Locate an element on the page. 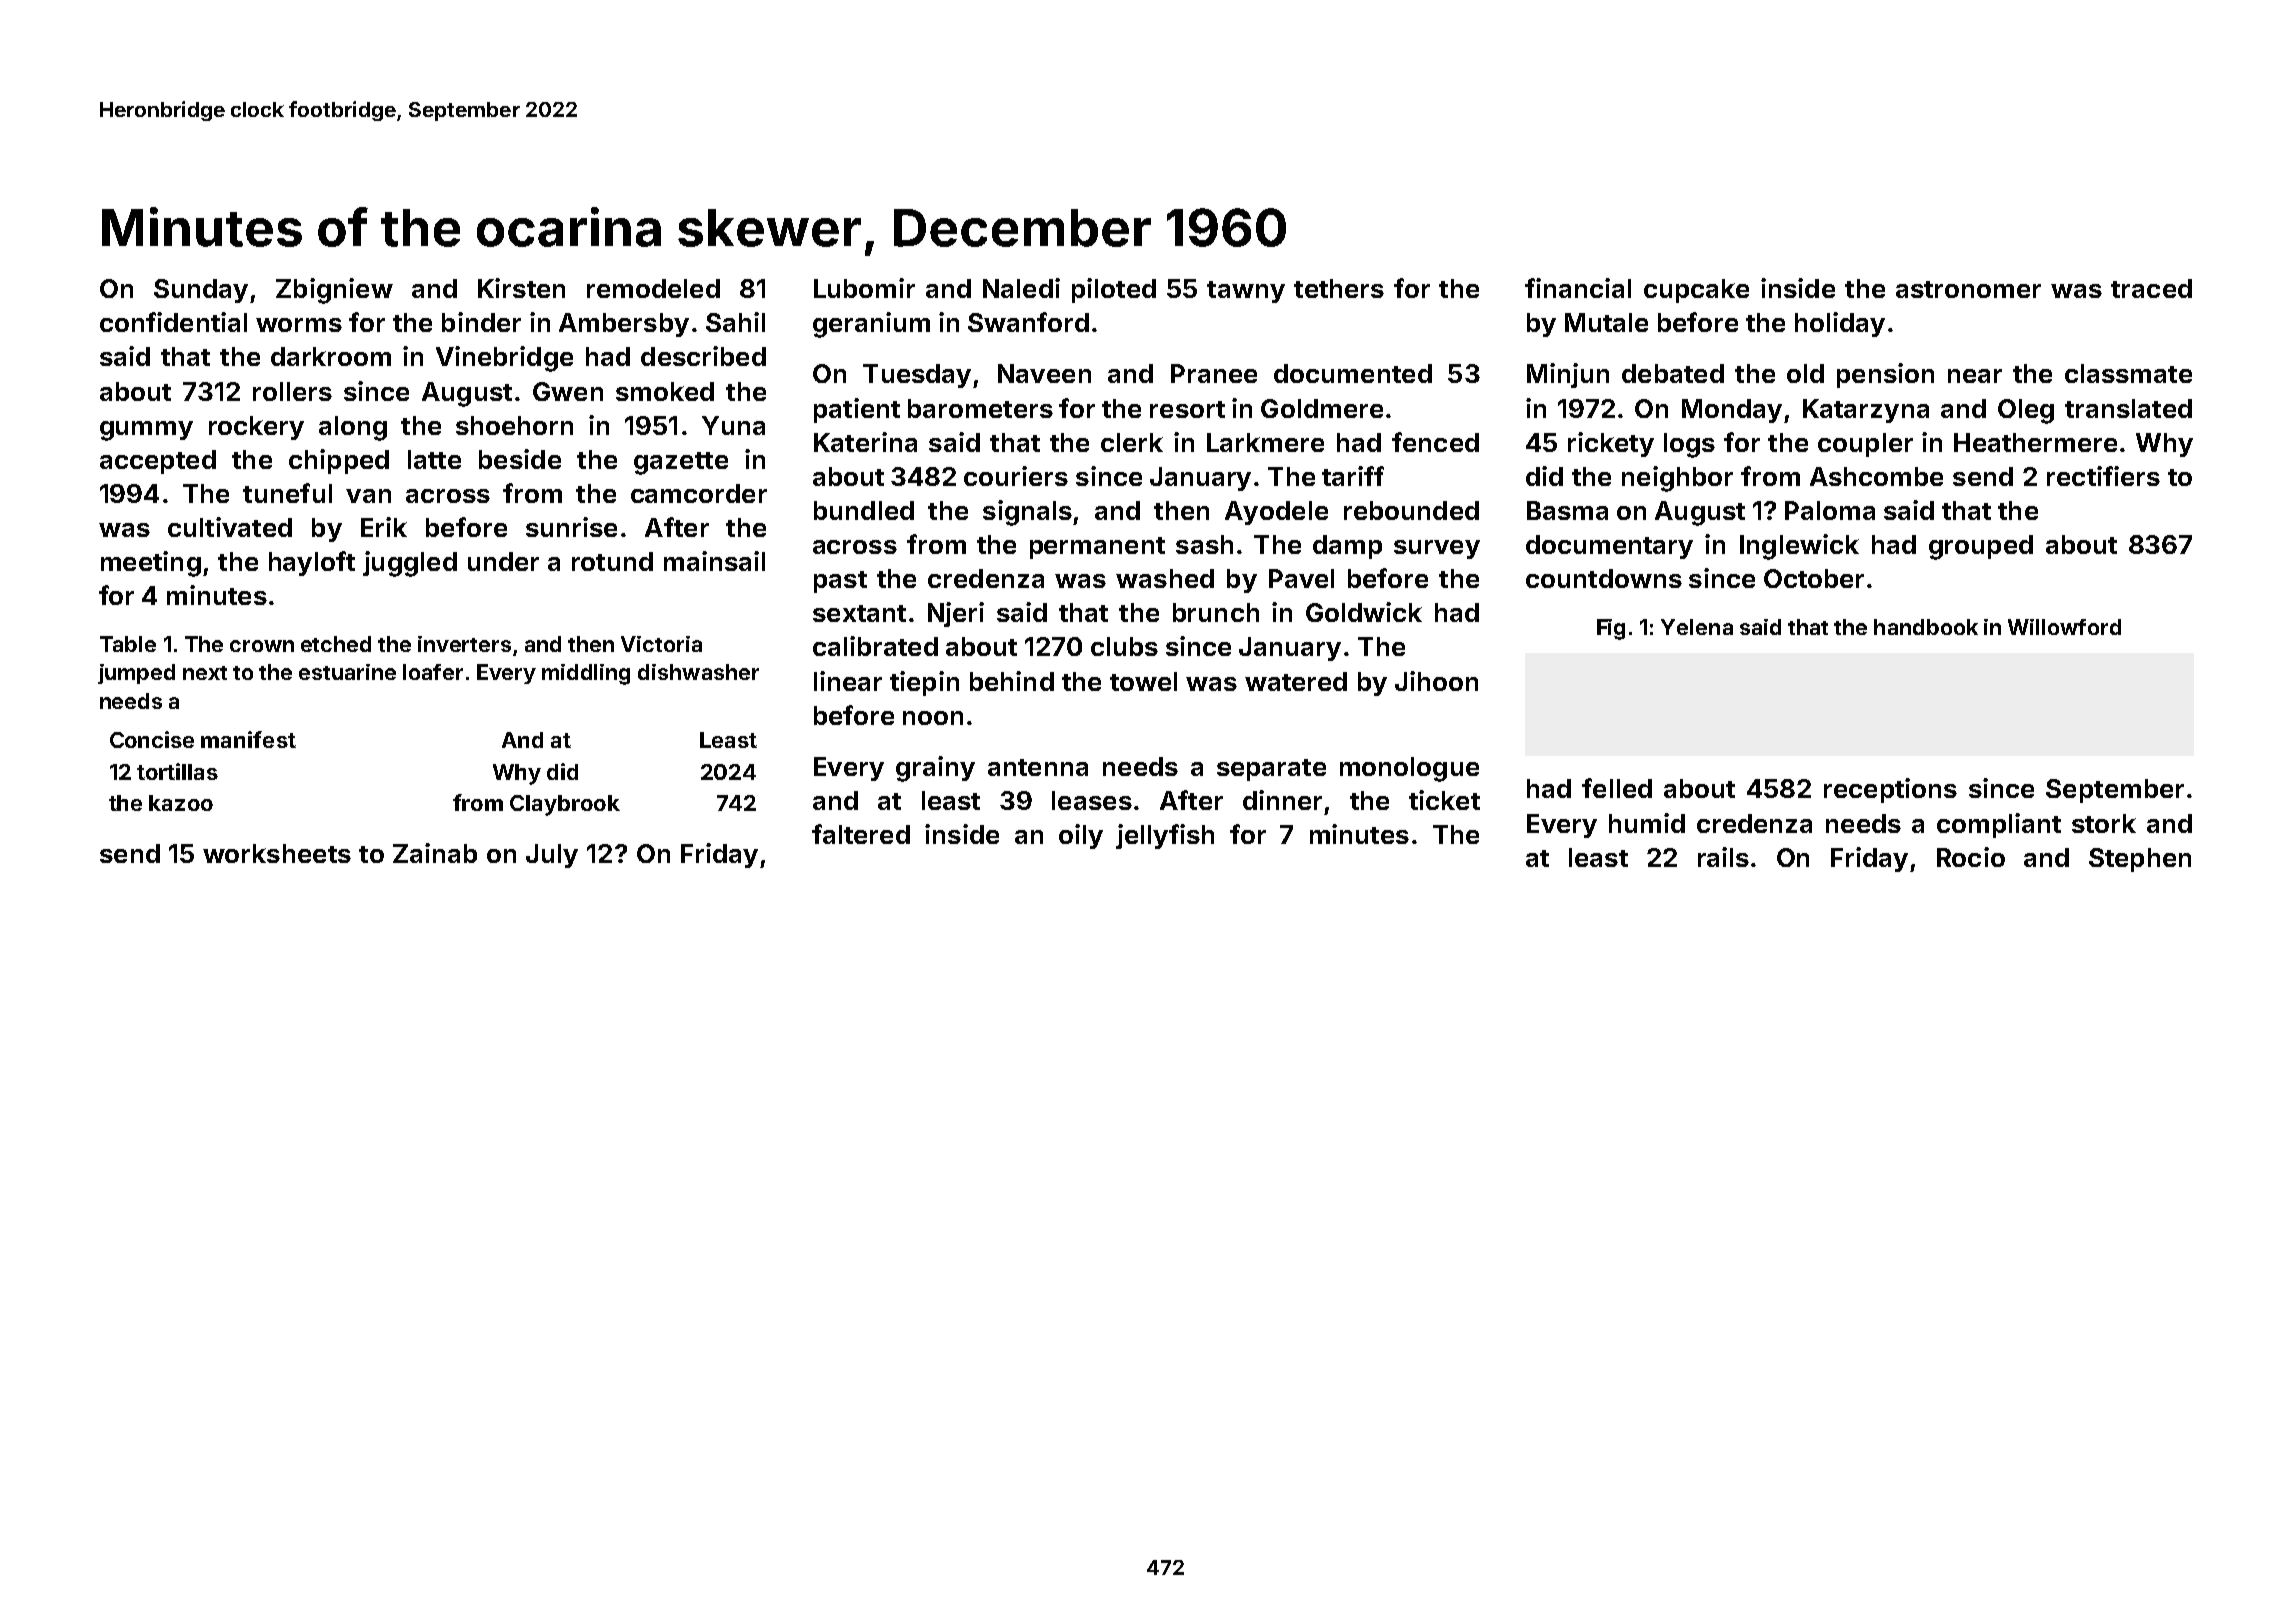  noon is located at coordinates (933, 718).
